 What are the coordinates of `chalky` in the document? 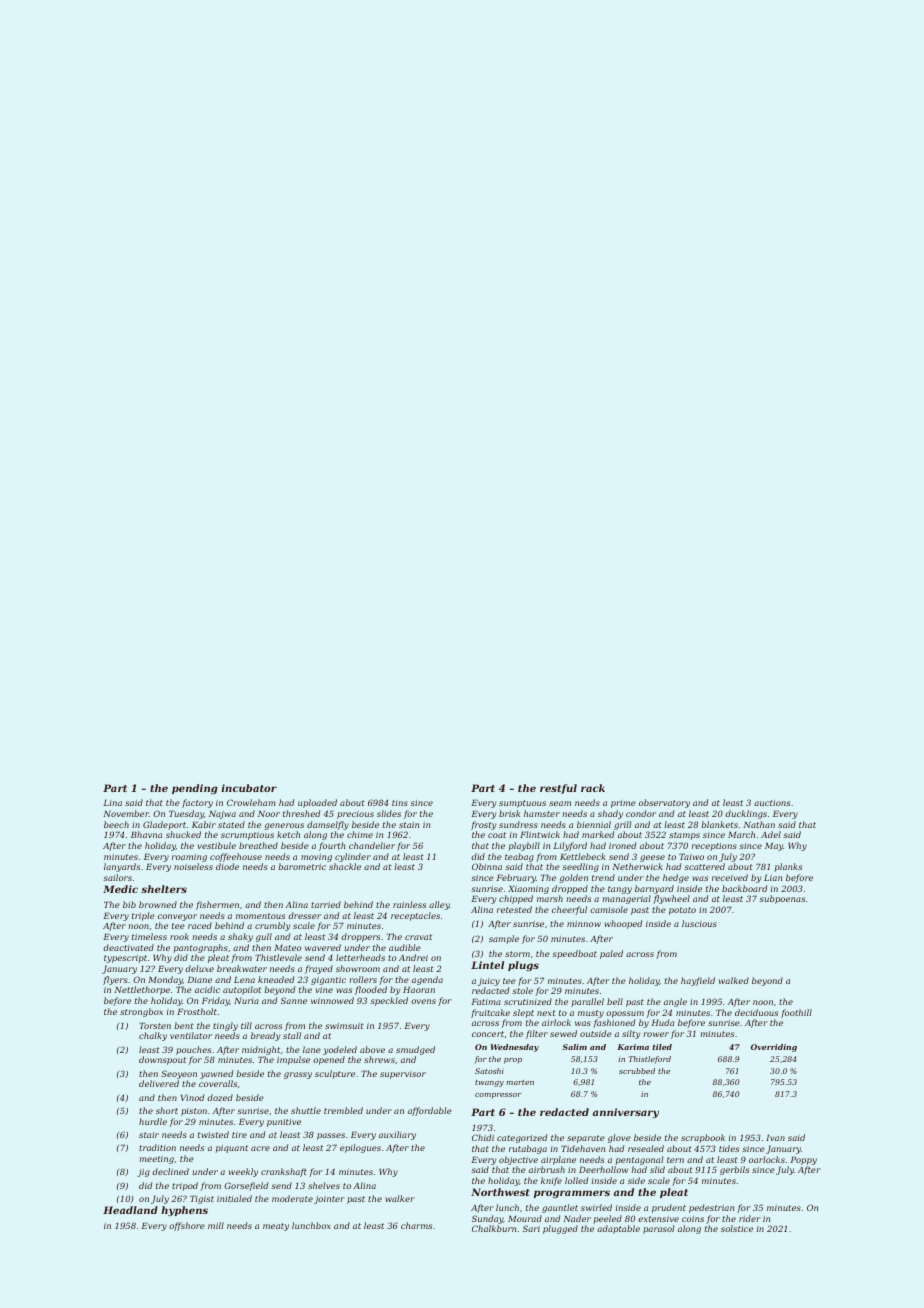 It's located at (153, 1036).
